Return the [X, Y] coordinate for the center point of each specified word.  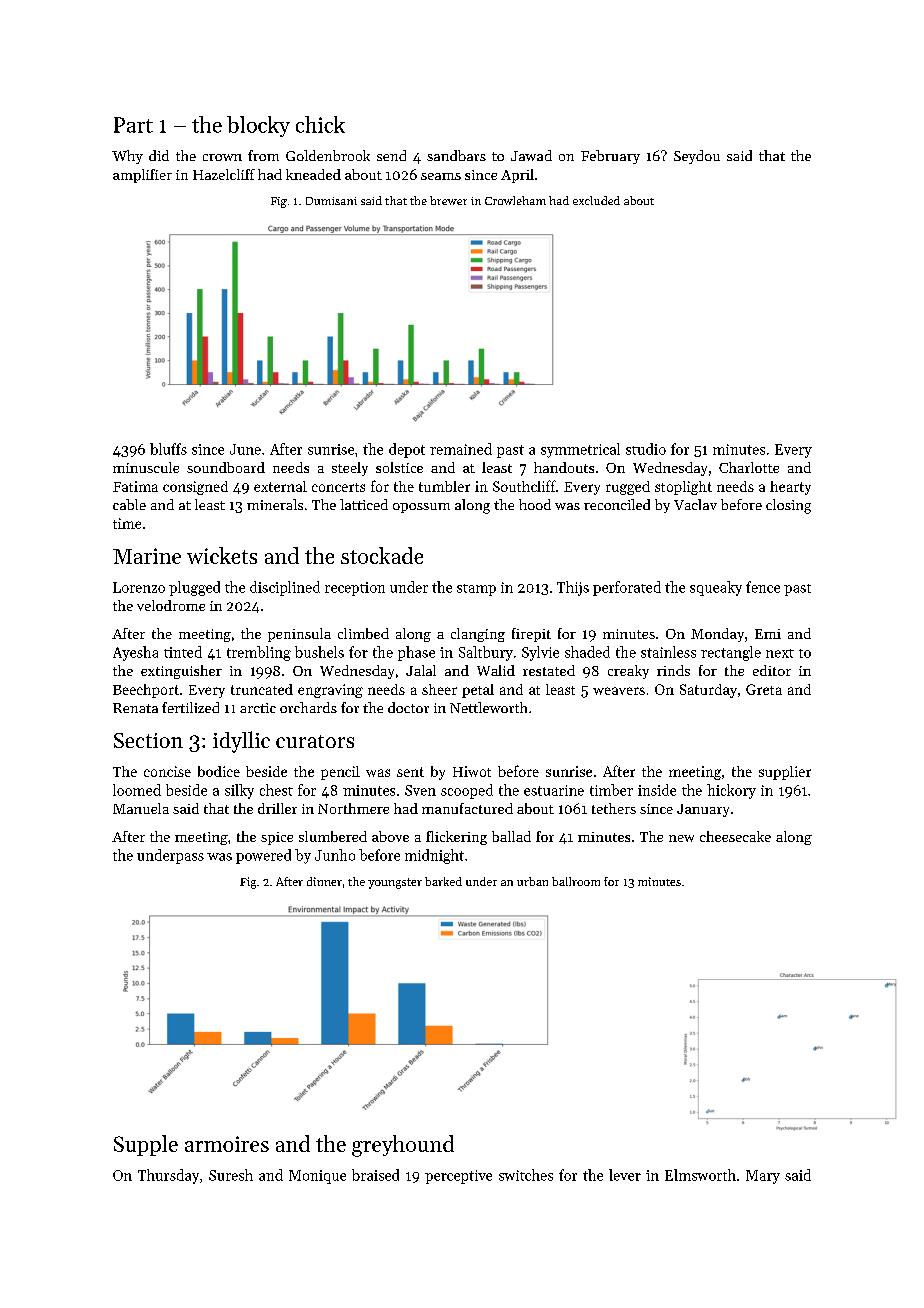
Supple [146, 1145]
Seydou [697, 157]
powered [263, 856]
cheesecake [735, 836]
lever [625, 1175]
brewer [448, 200]
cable [129, 504]
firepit [531, 635]
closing [788, 506]
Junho [335, 855]
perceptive [458, 1177]
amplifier [142, 176]
